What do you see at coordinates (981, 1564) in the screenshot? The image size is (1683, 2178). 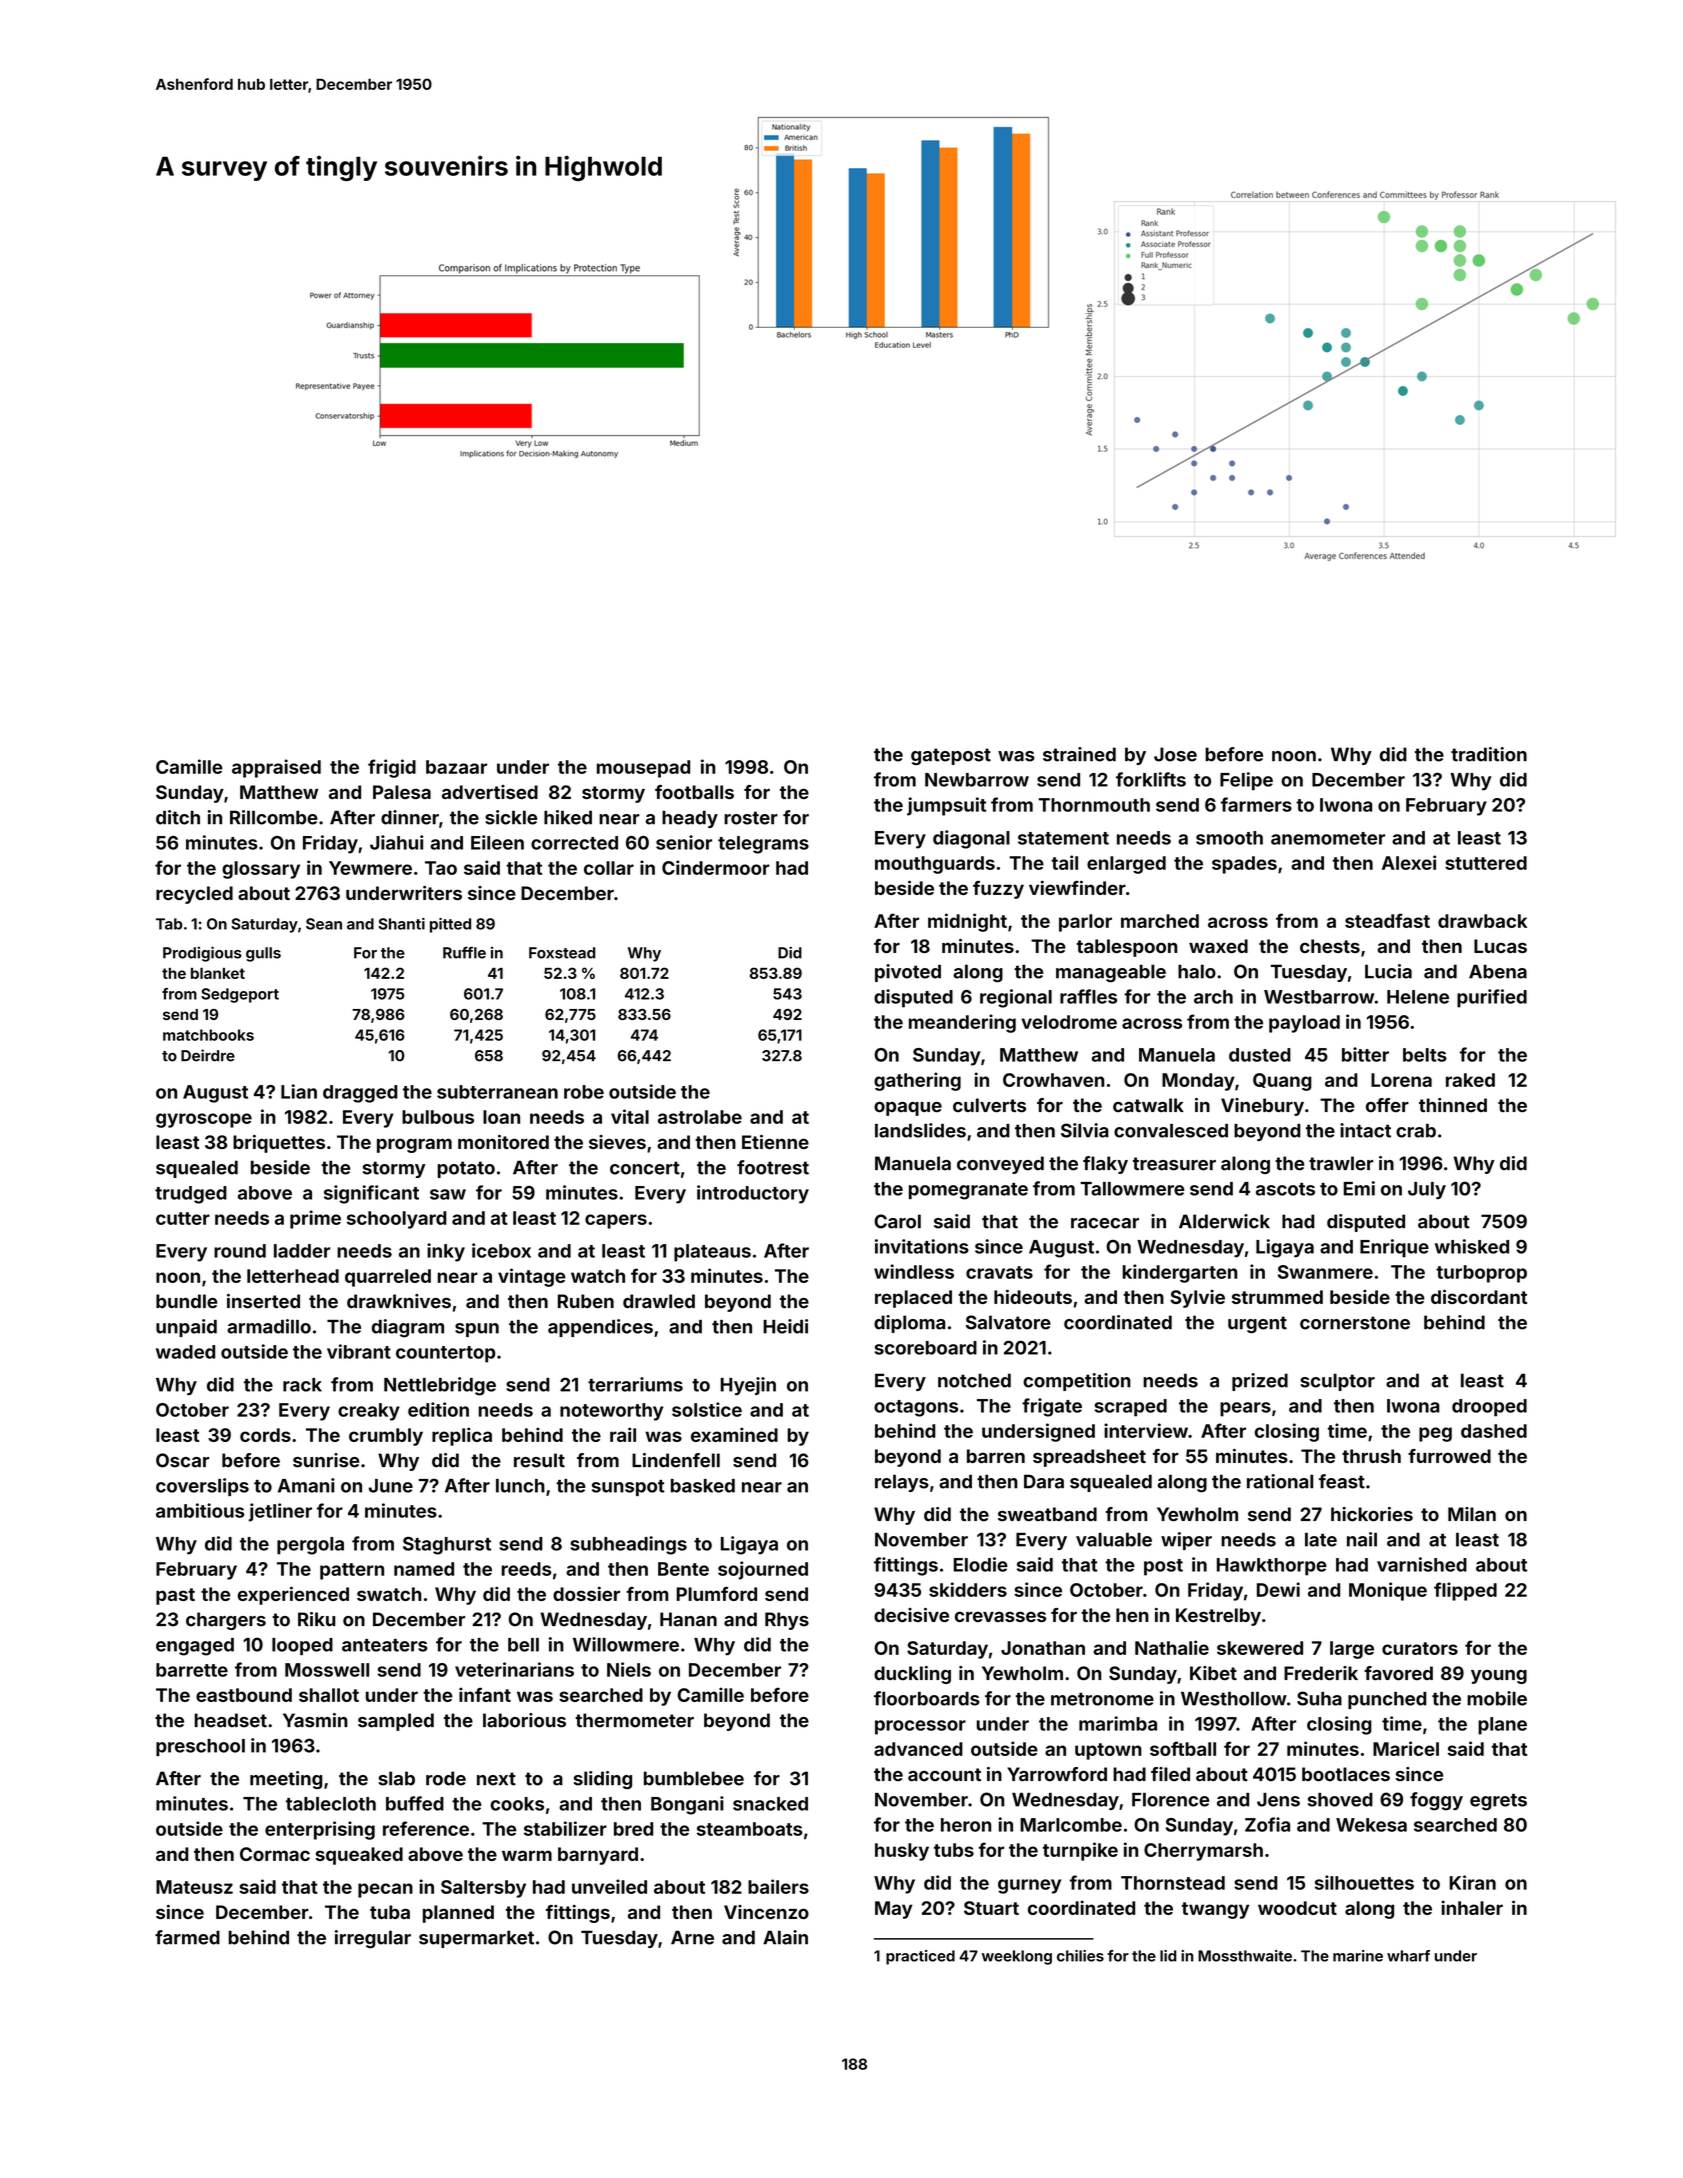 I see `Elodie` at bounding box center [981, 1564].
